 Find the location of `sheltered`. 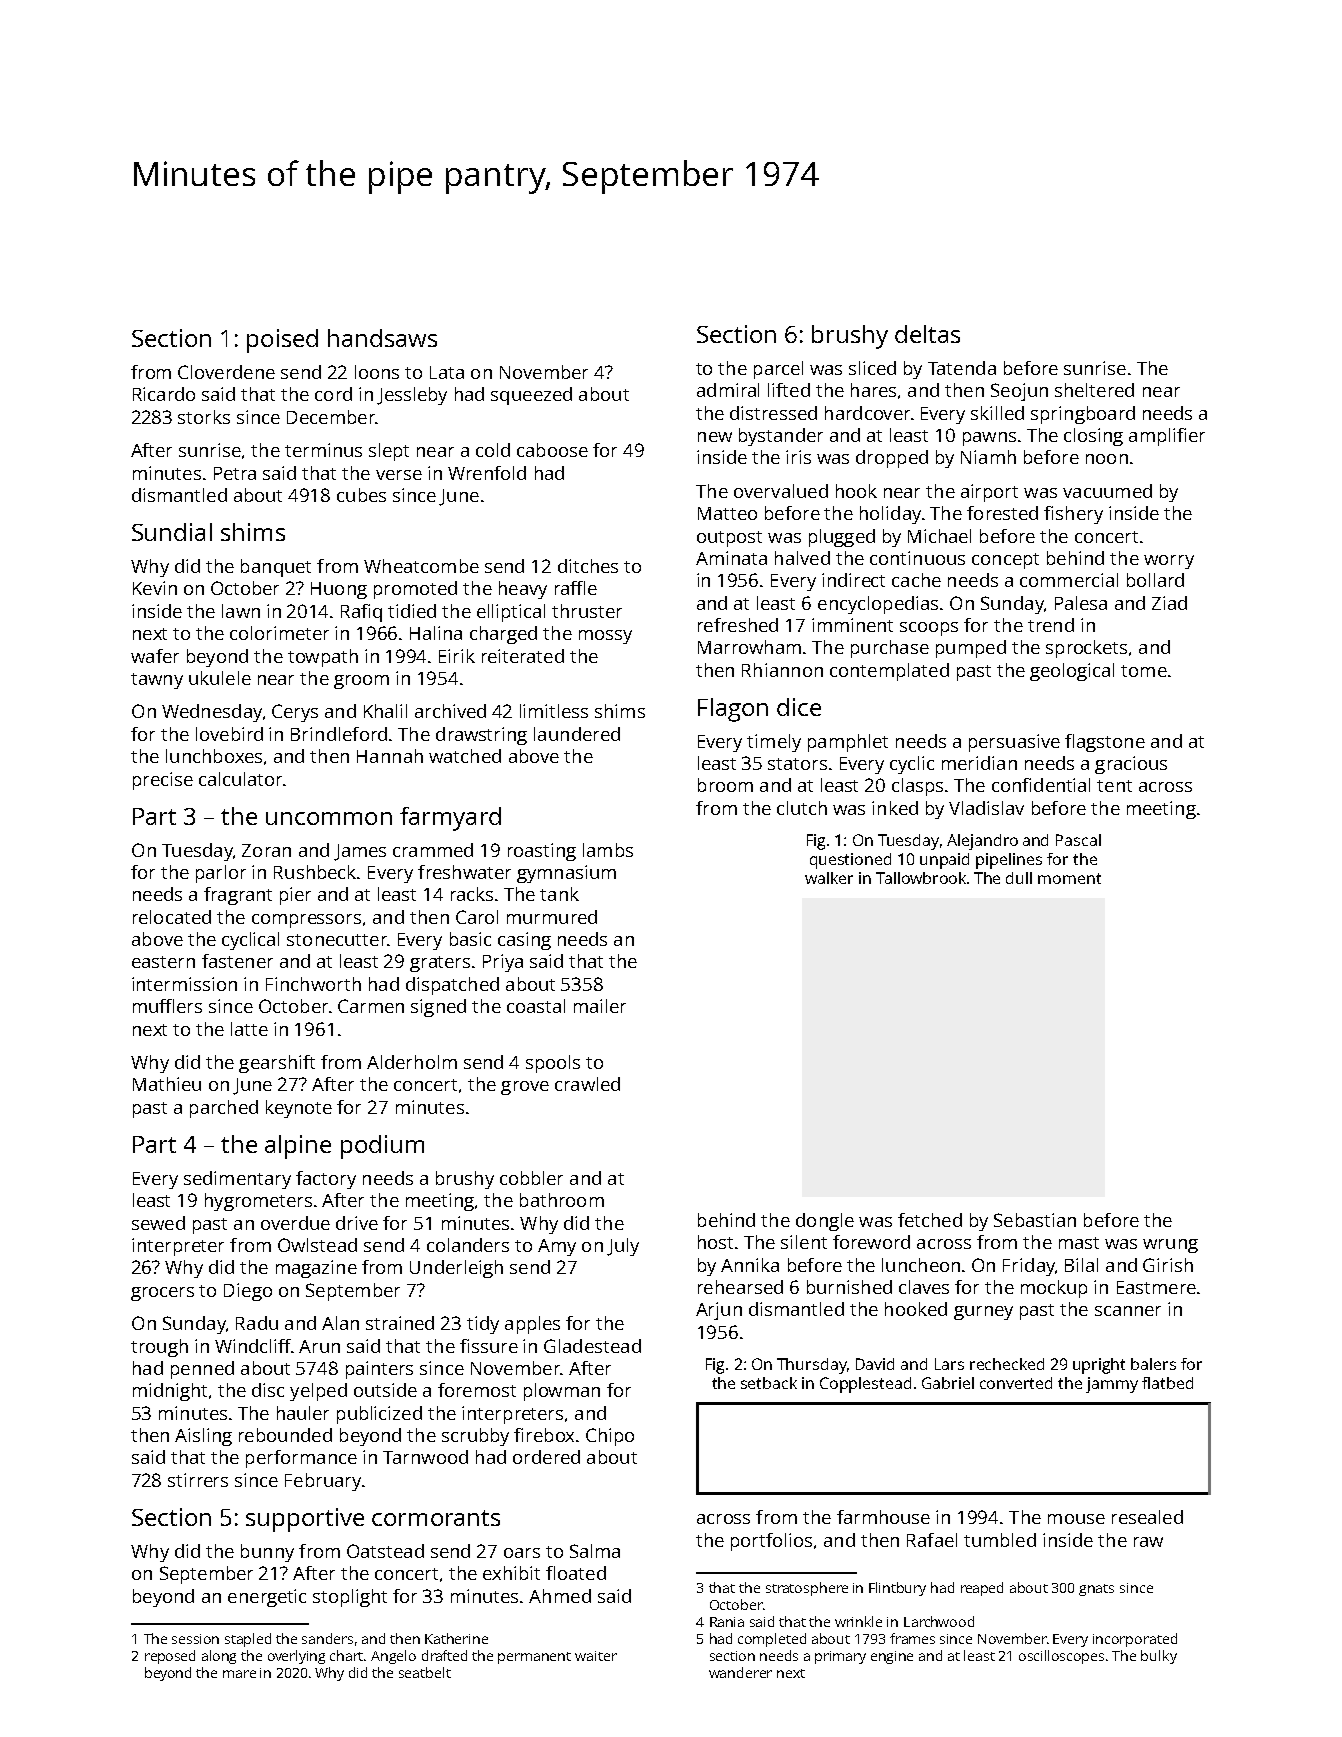

sheltered is located at coordinates (1094, 390).
